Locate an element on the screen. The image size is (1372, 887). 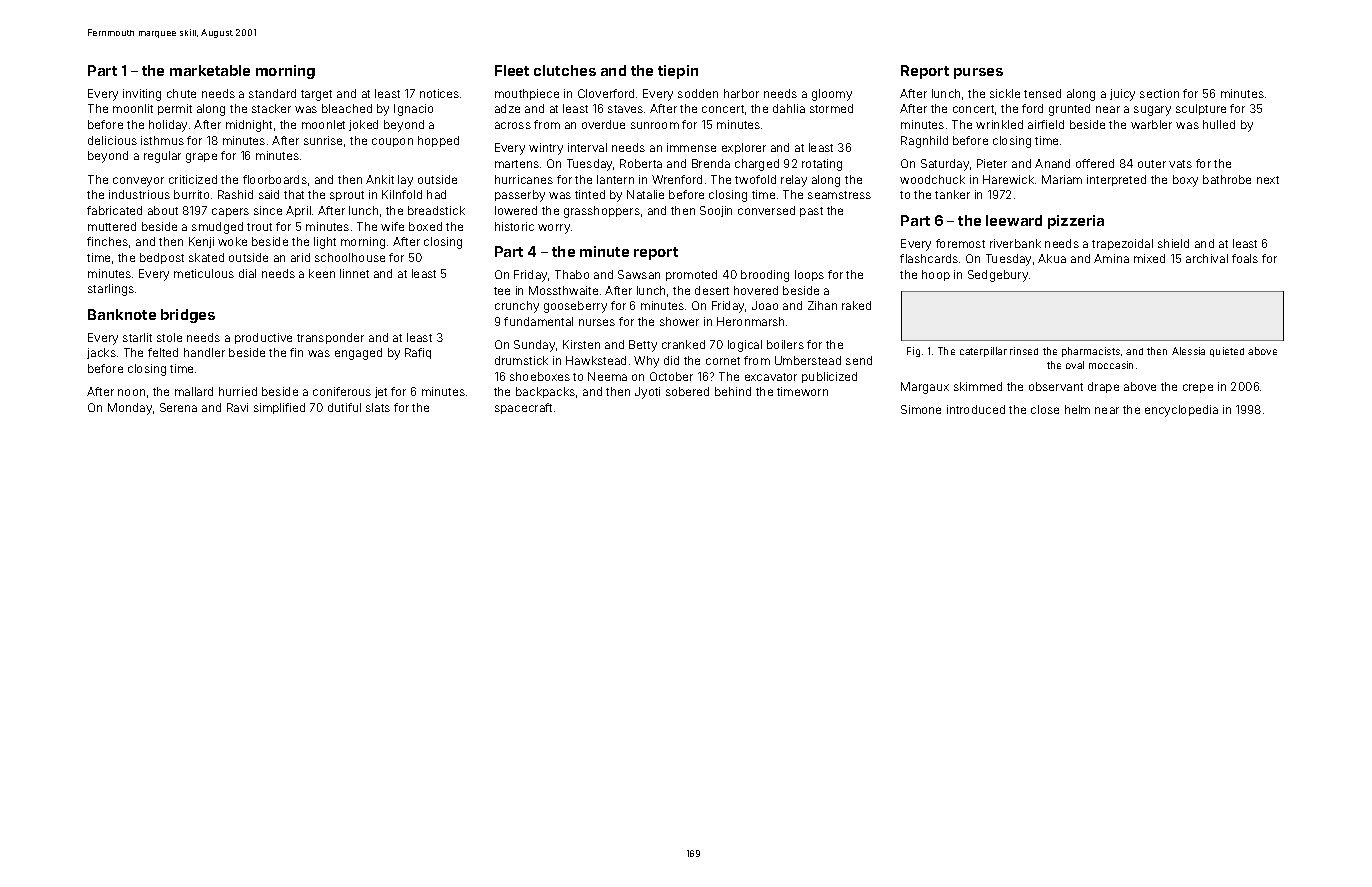
cornet is located at coordinates (723, 361).
